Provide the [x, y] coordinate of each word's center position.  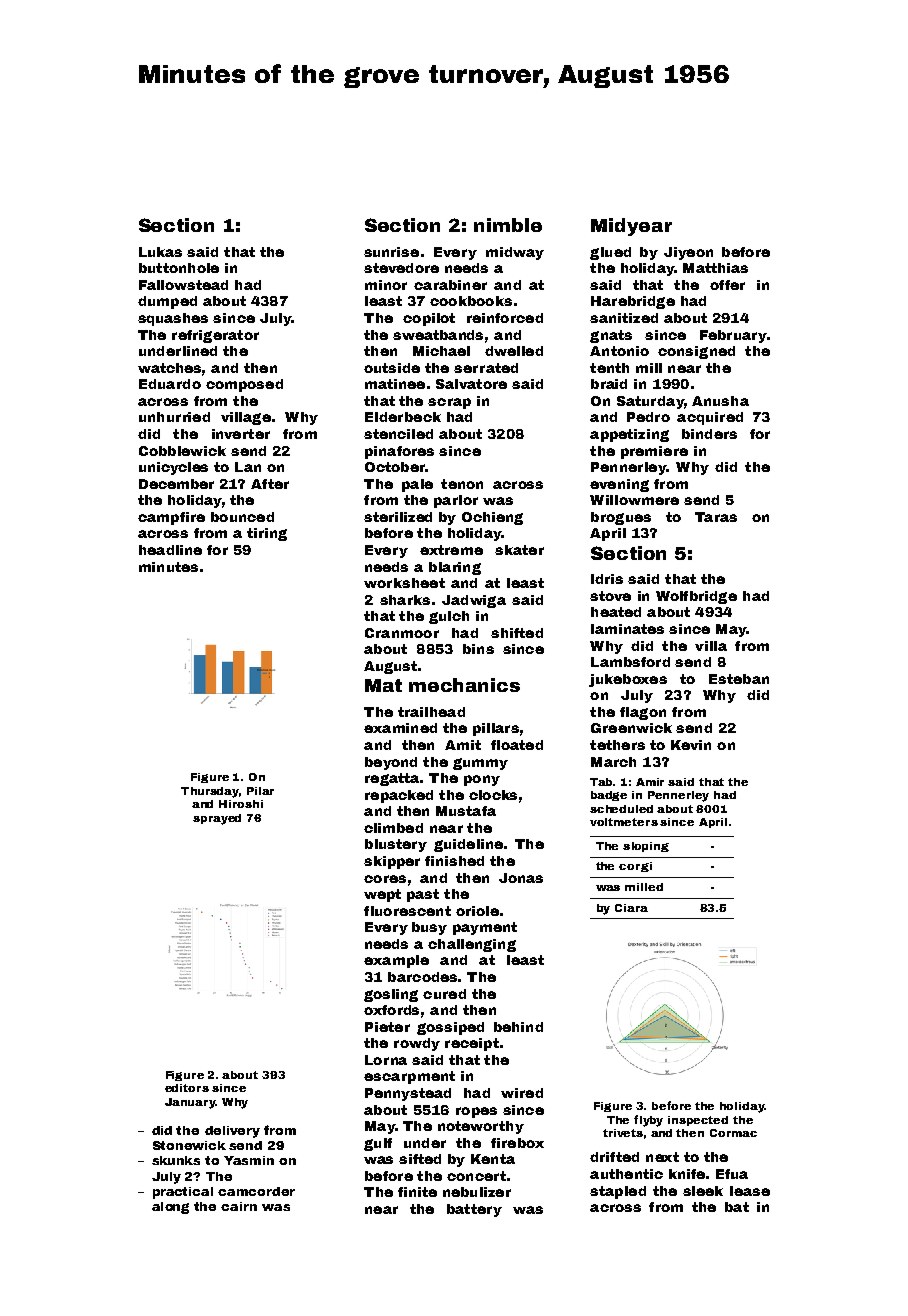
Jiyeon [688, 253]
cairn [239, 1206]
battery [474, 1210]
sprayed [217, 819]
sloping [646, 847]
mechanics [464, 685]
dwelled [514, 351]
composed [244, 385]
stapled [618, 1192]
